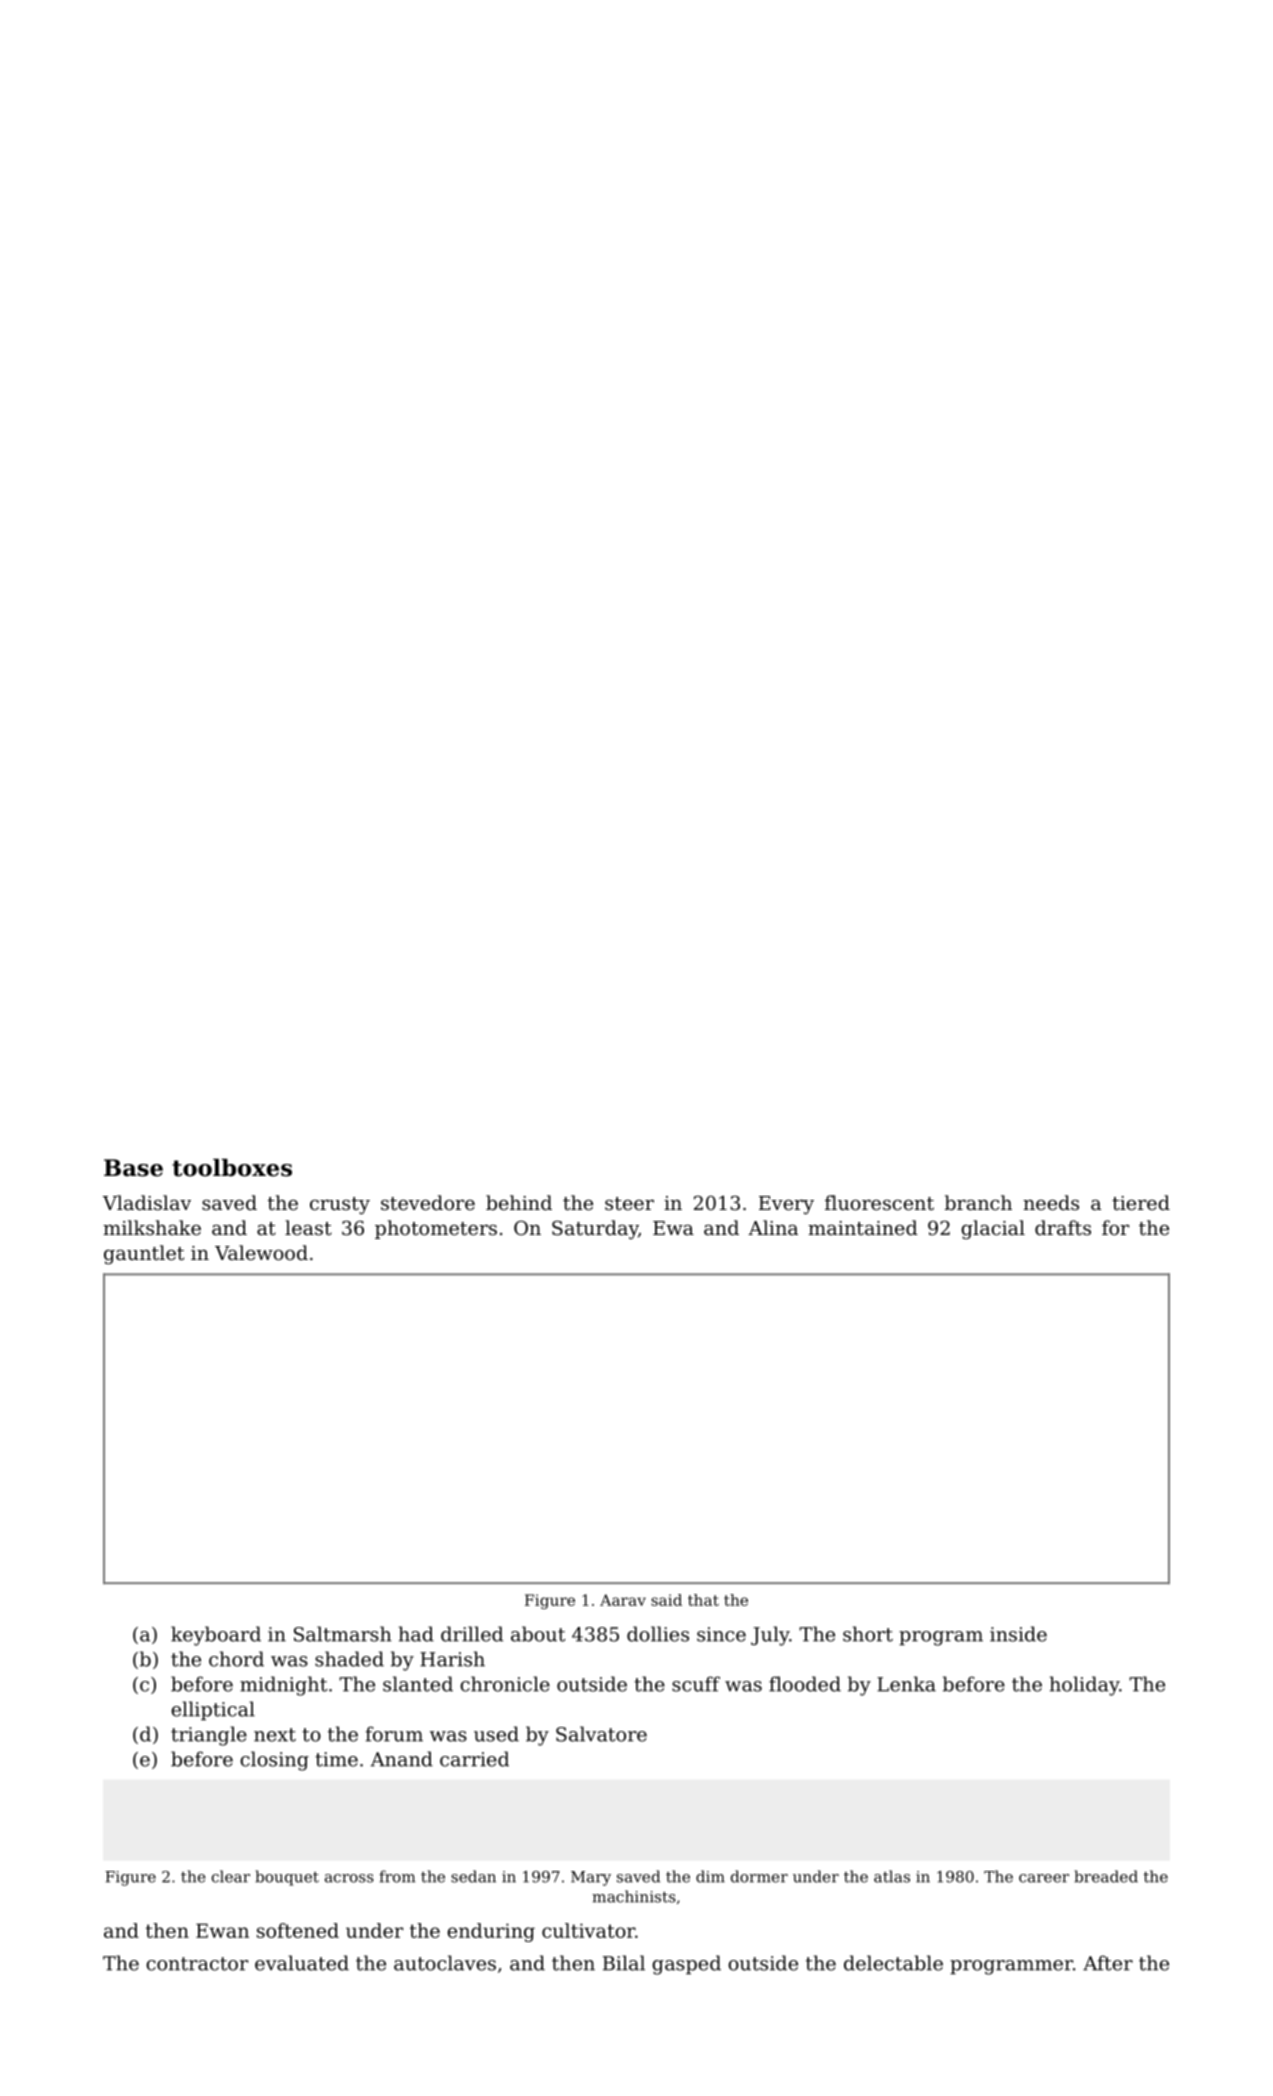 This screenshot has height=2096, width=1273. What do you see at coordinates (786, 1205) in the screenshot?
I see `Every` at bounding box center [786, 1205].
